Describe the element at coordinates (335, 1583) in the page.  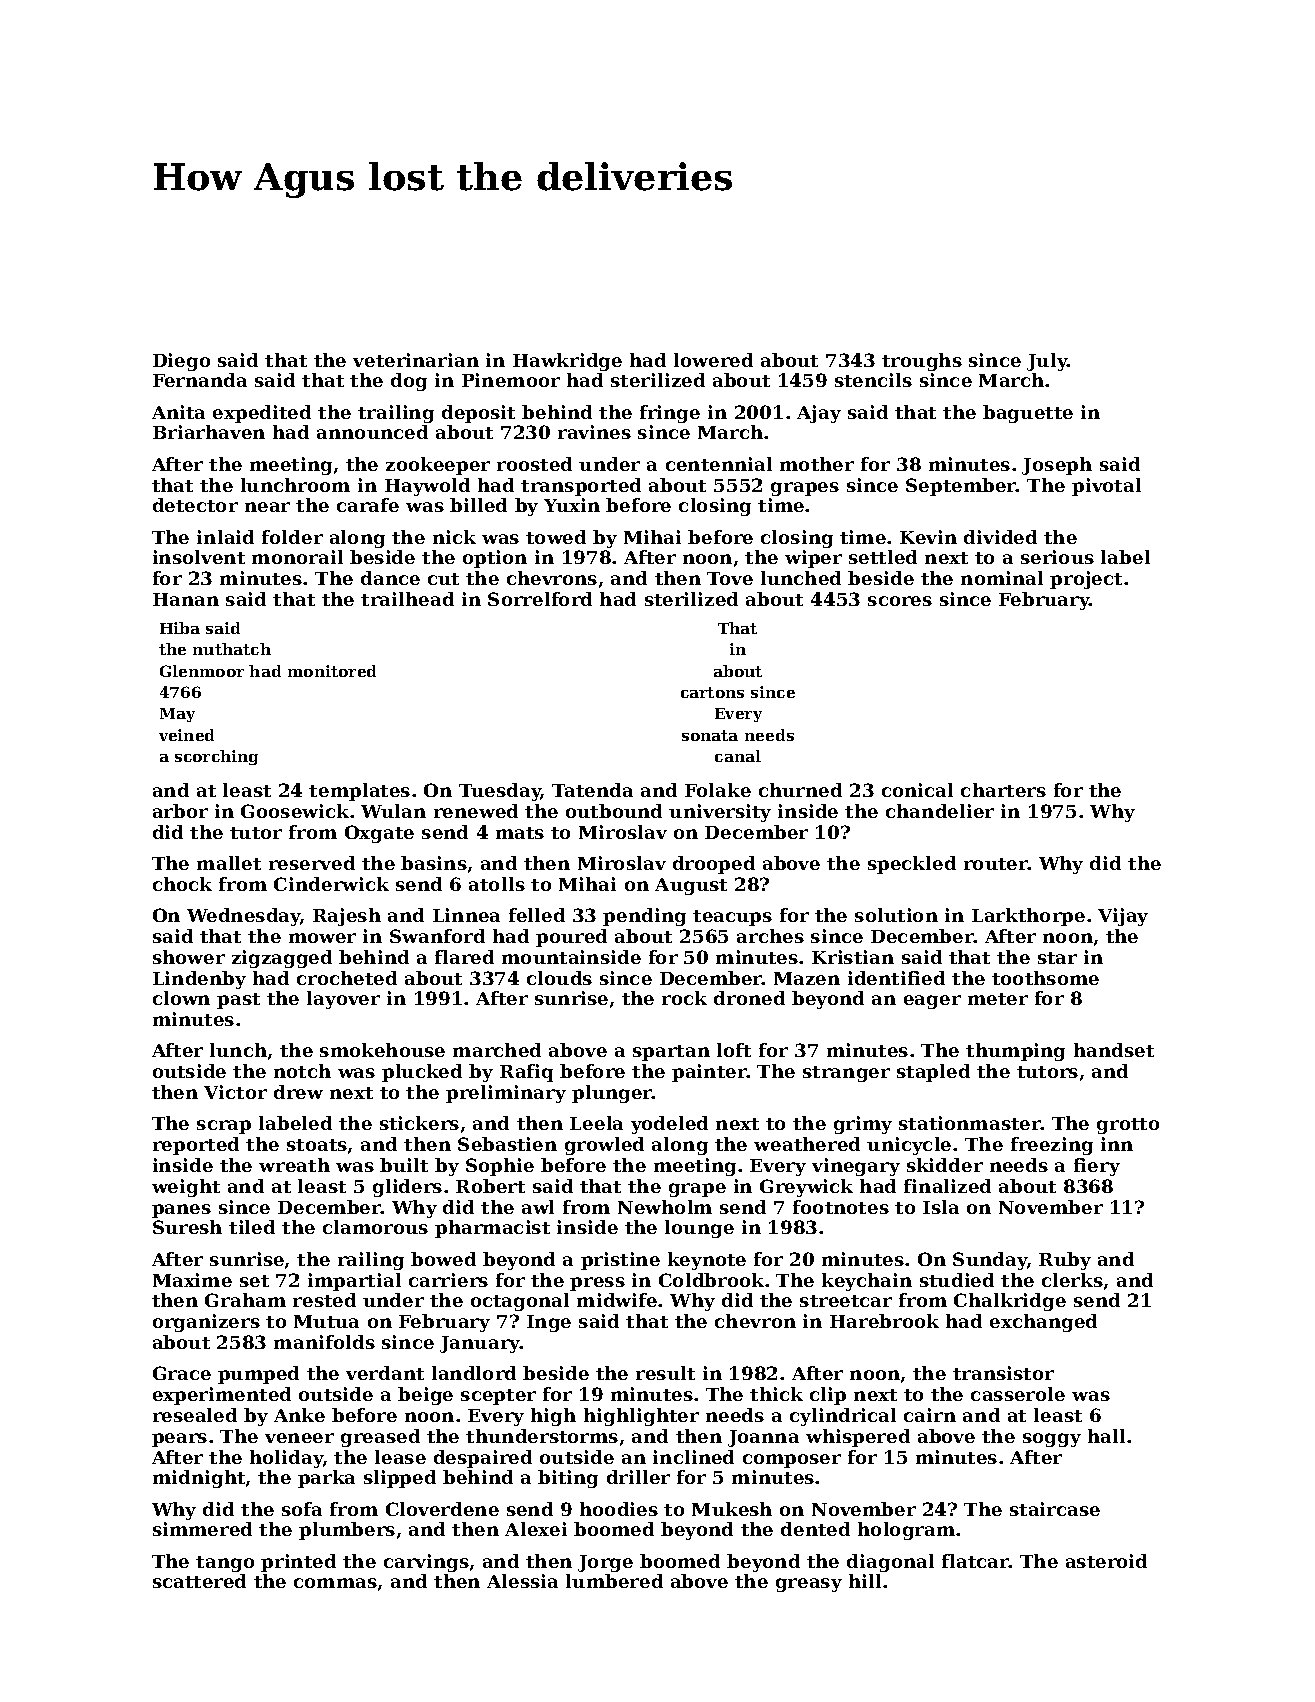
I see `commas` at that location.
